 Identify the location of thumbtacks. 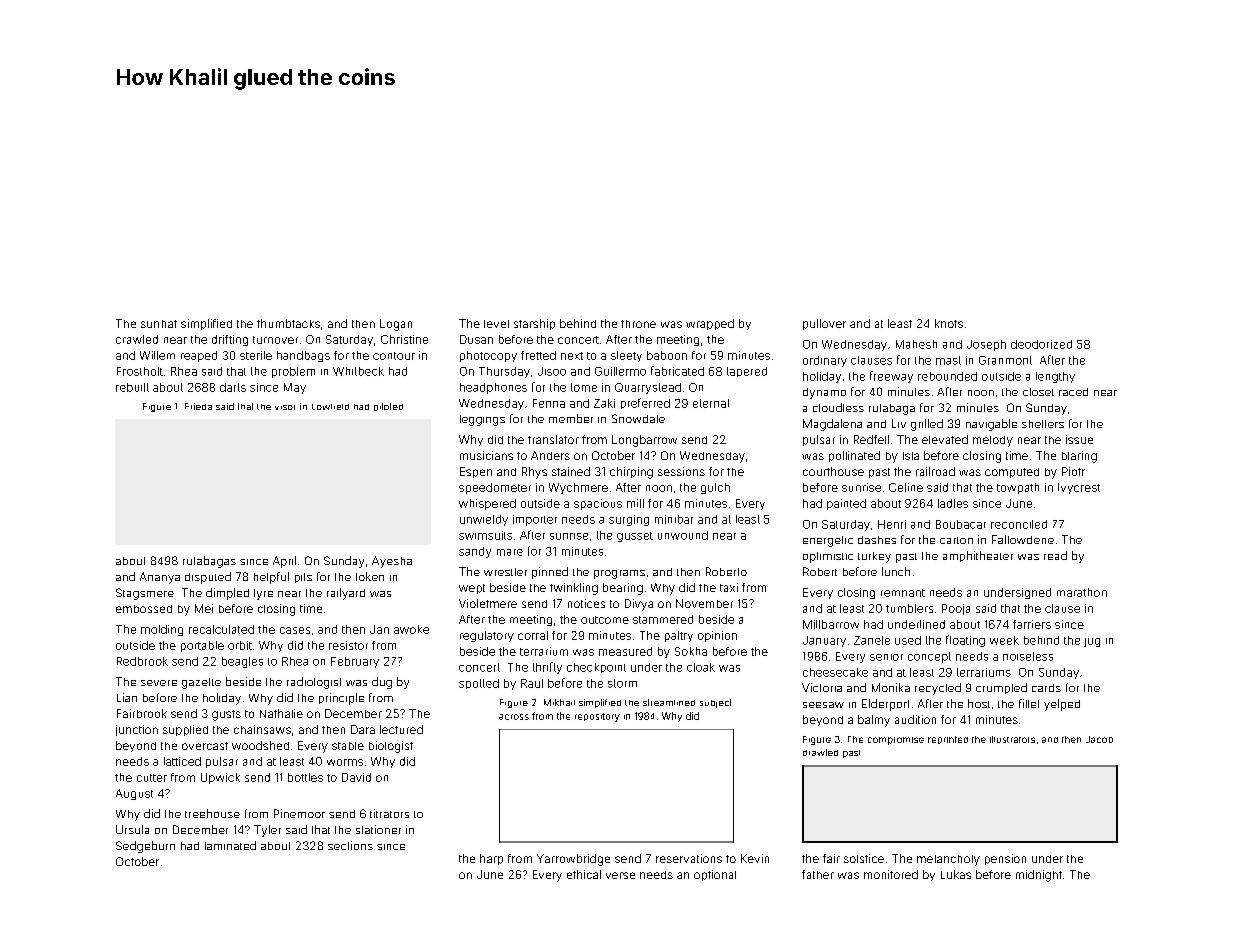
(288, 323).
